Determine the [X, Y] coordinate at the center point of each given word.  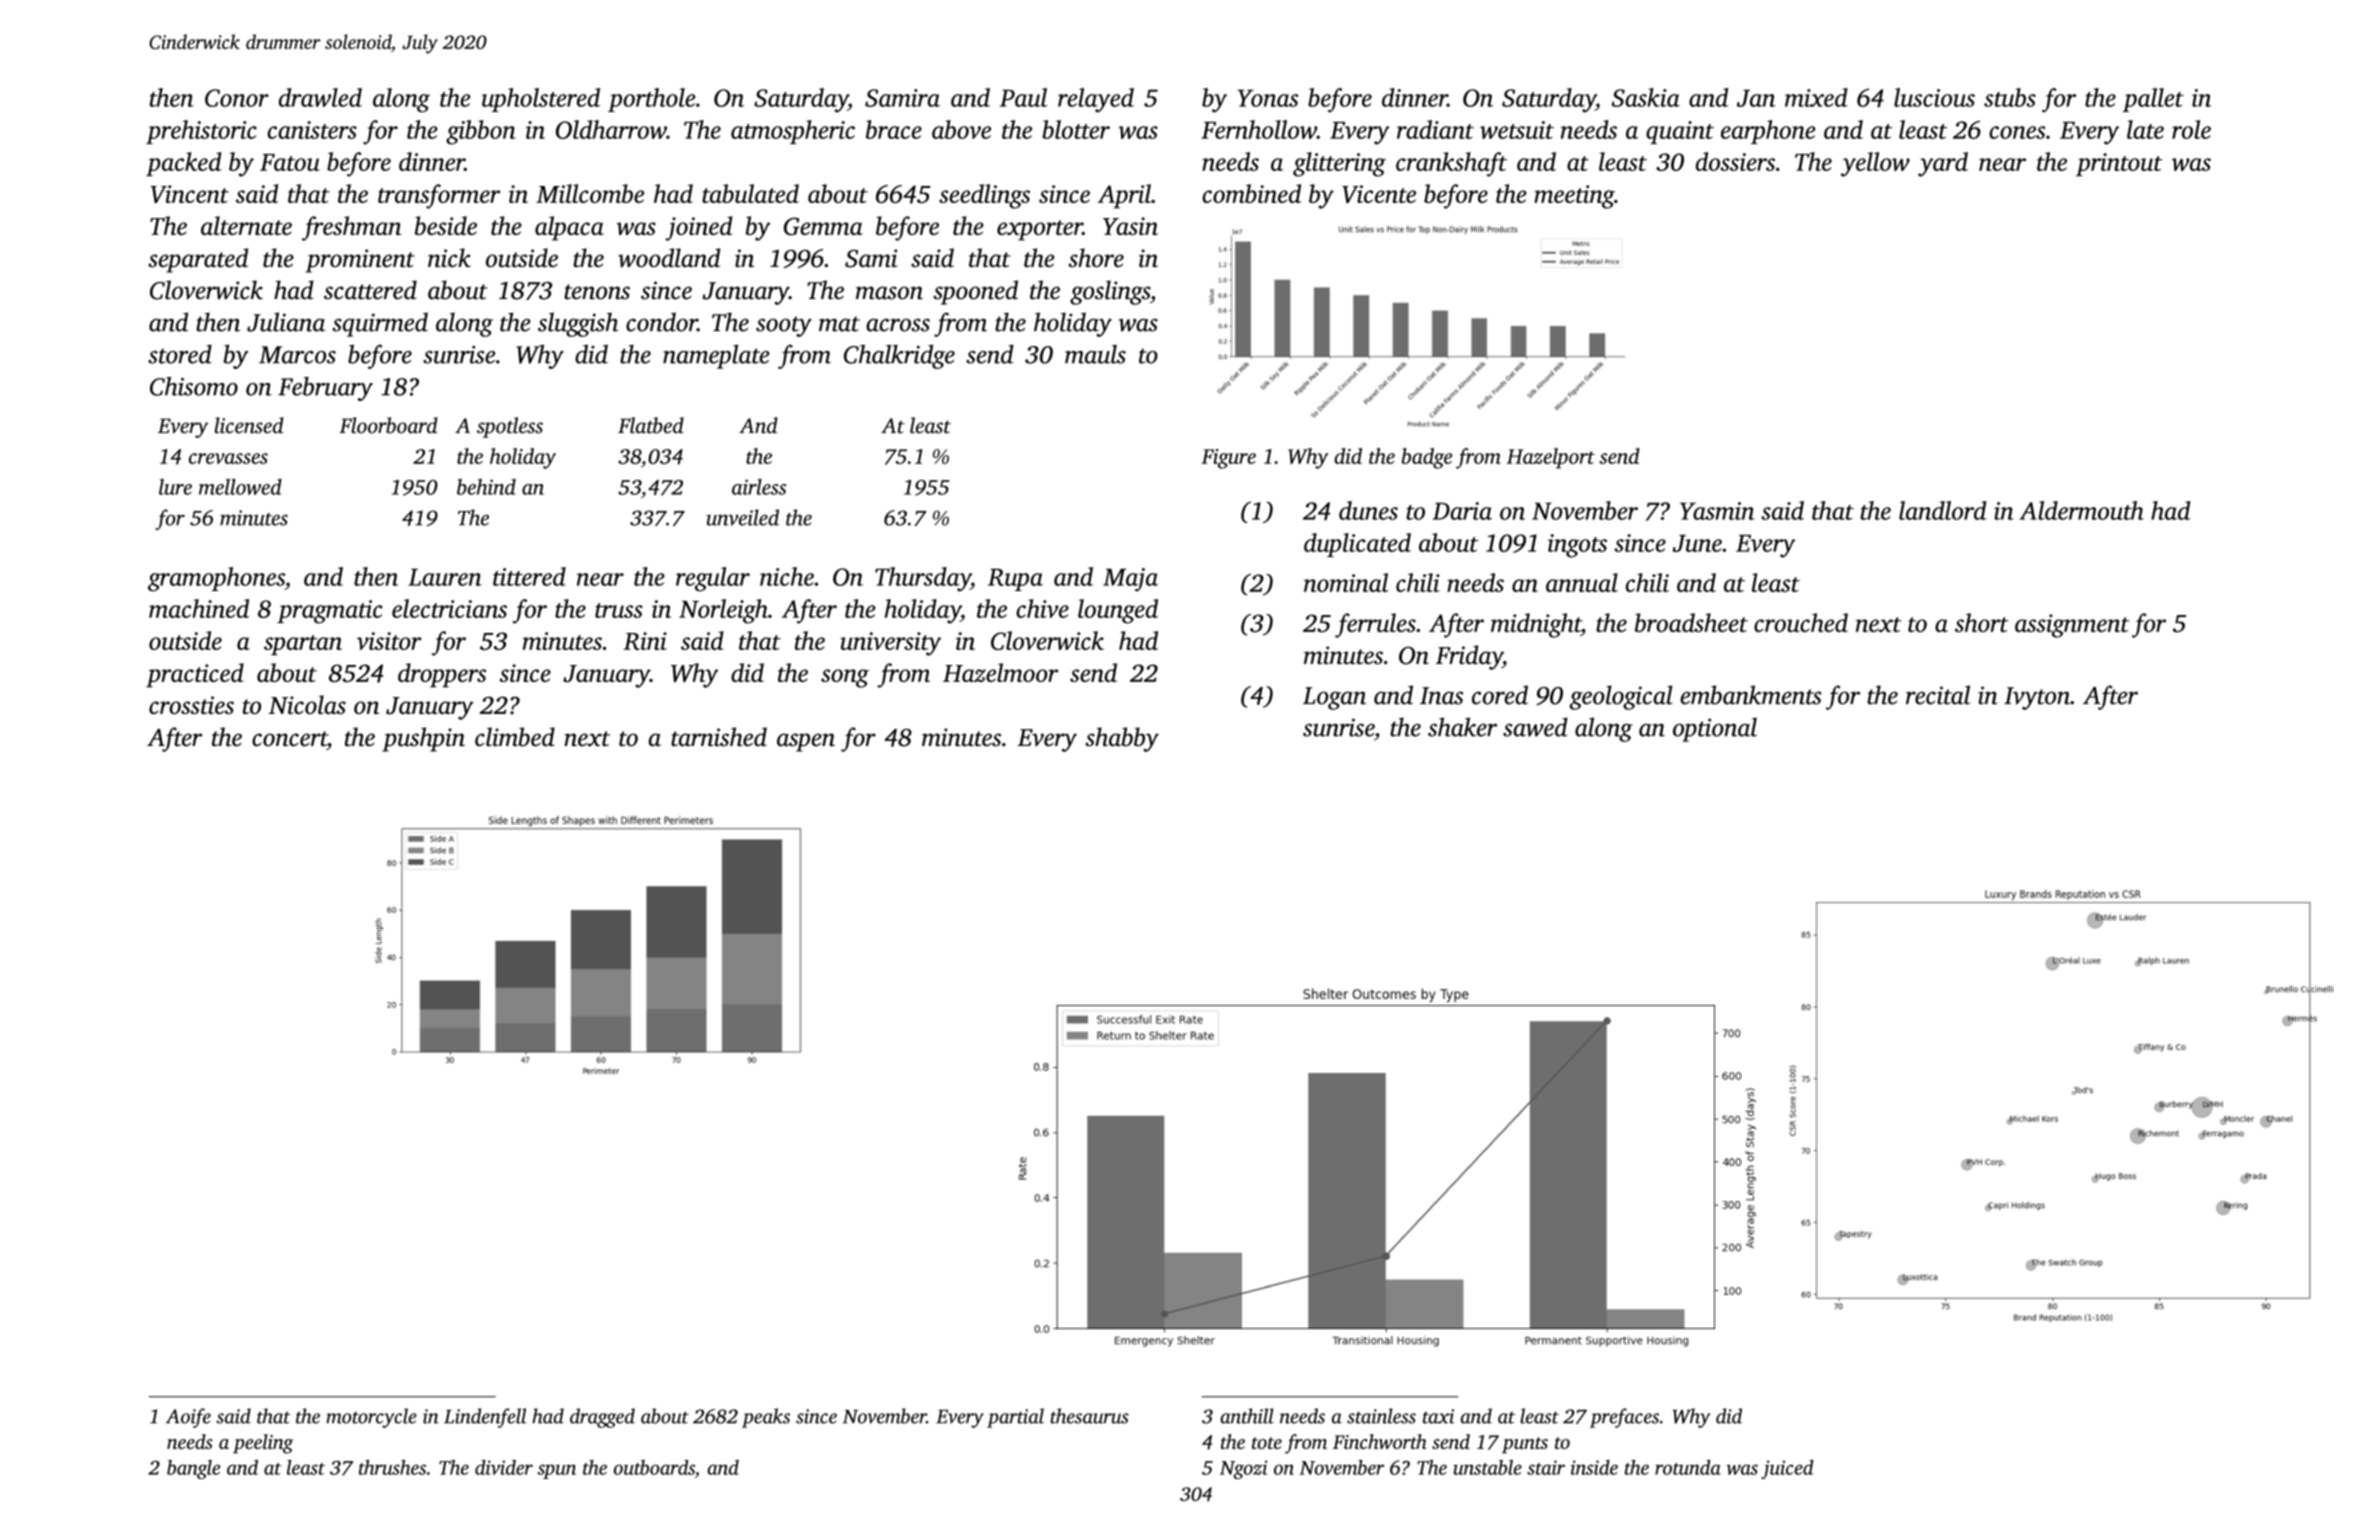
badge [1427, 458]
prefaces [1624, 1418]
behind [486, 487]
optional [1715, 729]
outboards [654, 1467]
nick [449, 257]
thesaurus [1089, 1416]
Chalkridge [899, 356]
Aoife [188, 1418]
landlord [1943, 510]
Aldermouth [2081, 510]
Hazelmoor [1000, 672]
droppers [442, 675]
